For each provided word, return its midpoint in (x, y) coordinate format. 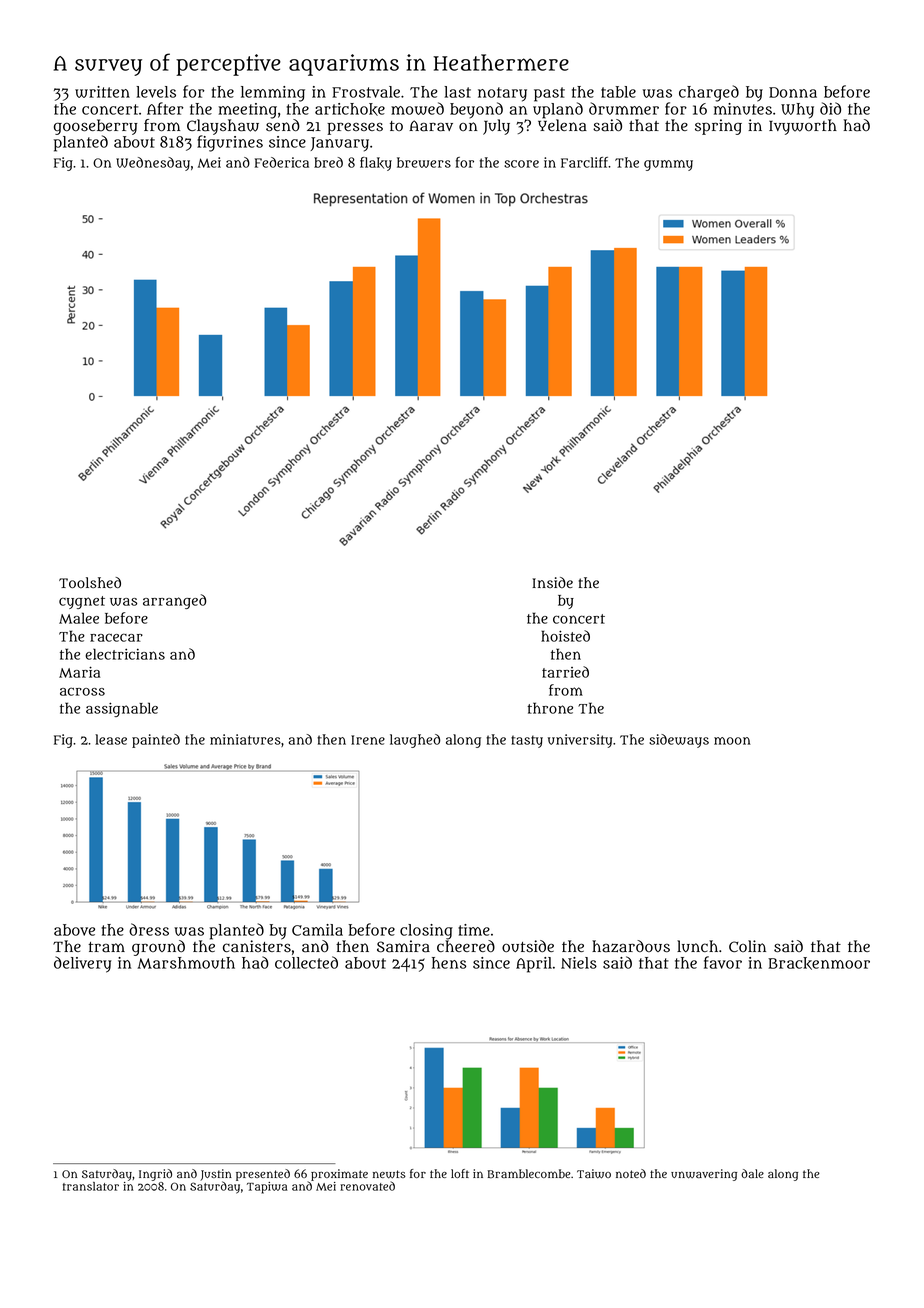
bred (328, 162)
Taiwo (594, 1174)
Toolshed (90, 582)
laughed (415, 741)
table (618, 92)
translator (91, 1186)
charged (709, 93)
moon (732, 741)
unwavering (704, 1175)
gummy (668, 165)
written (102, 92)
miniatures (245, 739)
